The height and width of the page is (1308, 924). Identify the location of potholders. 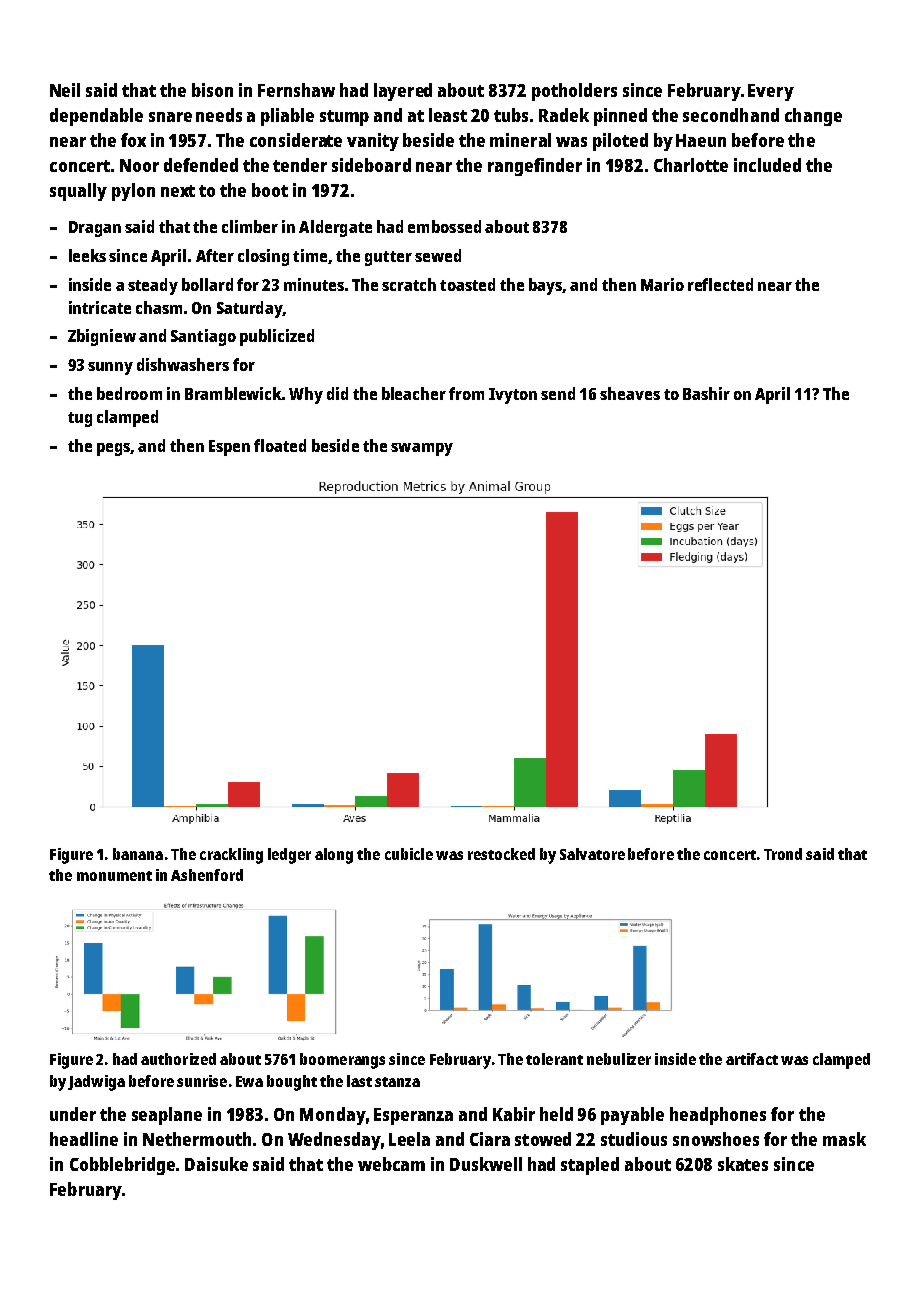
(574, 92).
